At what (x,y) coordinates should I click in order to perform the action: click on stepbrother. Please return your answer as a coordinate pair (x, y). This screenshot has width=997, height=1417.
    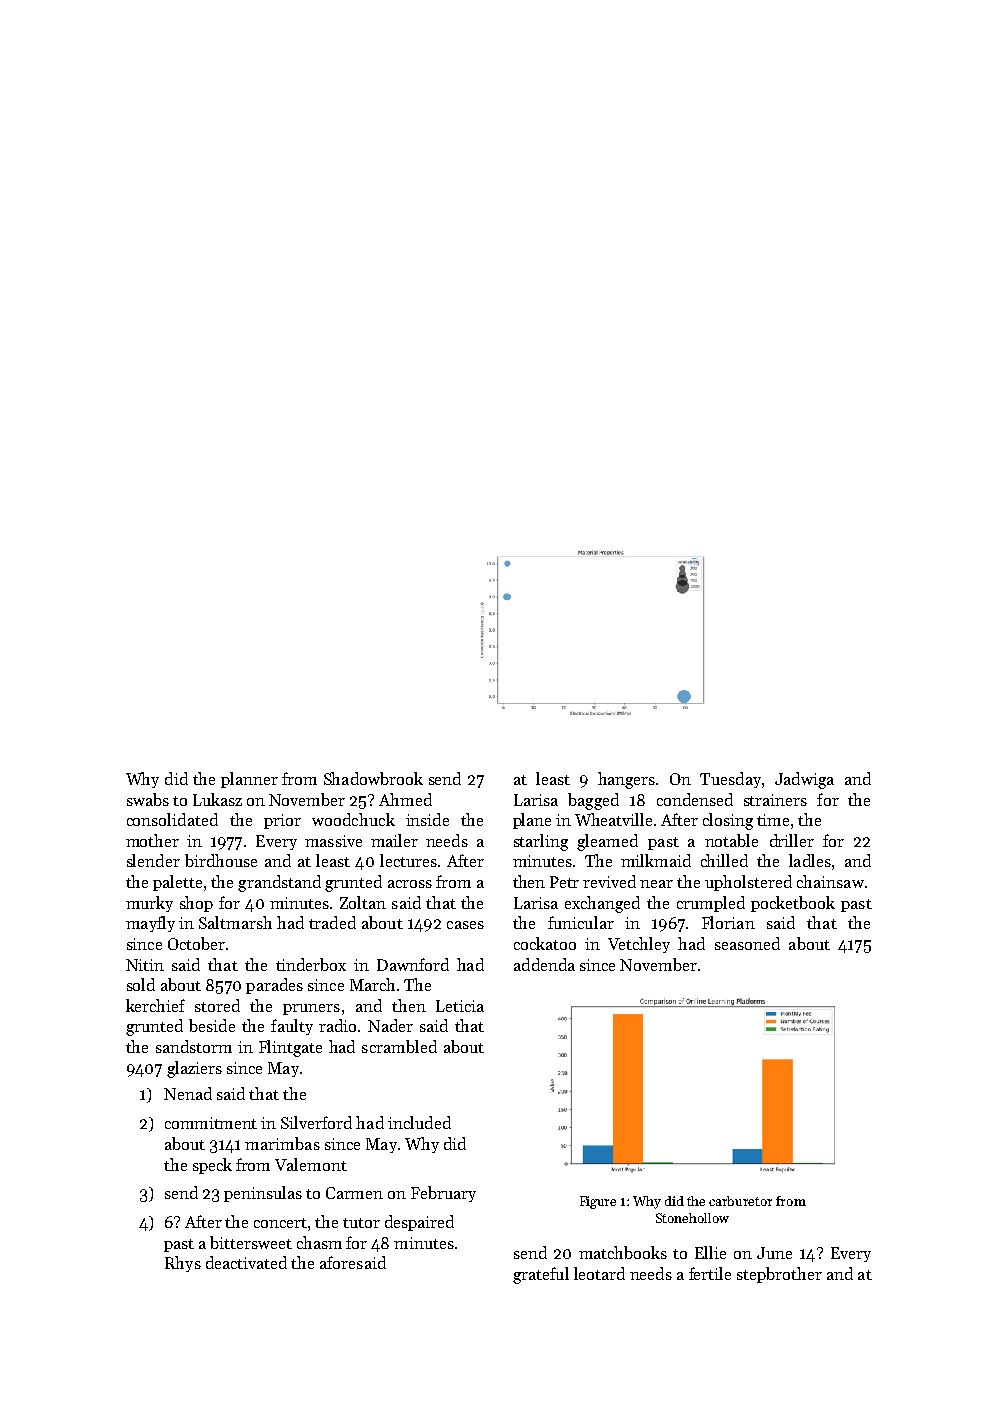
    Looking at the image, I should click on (779, 1275).
